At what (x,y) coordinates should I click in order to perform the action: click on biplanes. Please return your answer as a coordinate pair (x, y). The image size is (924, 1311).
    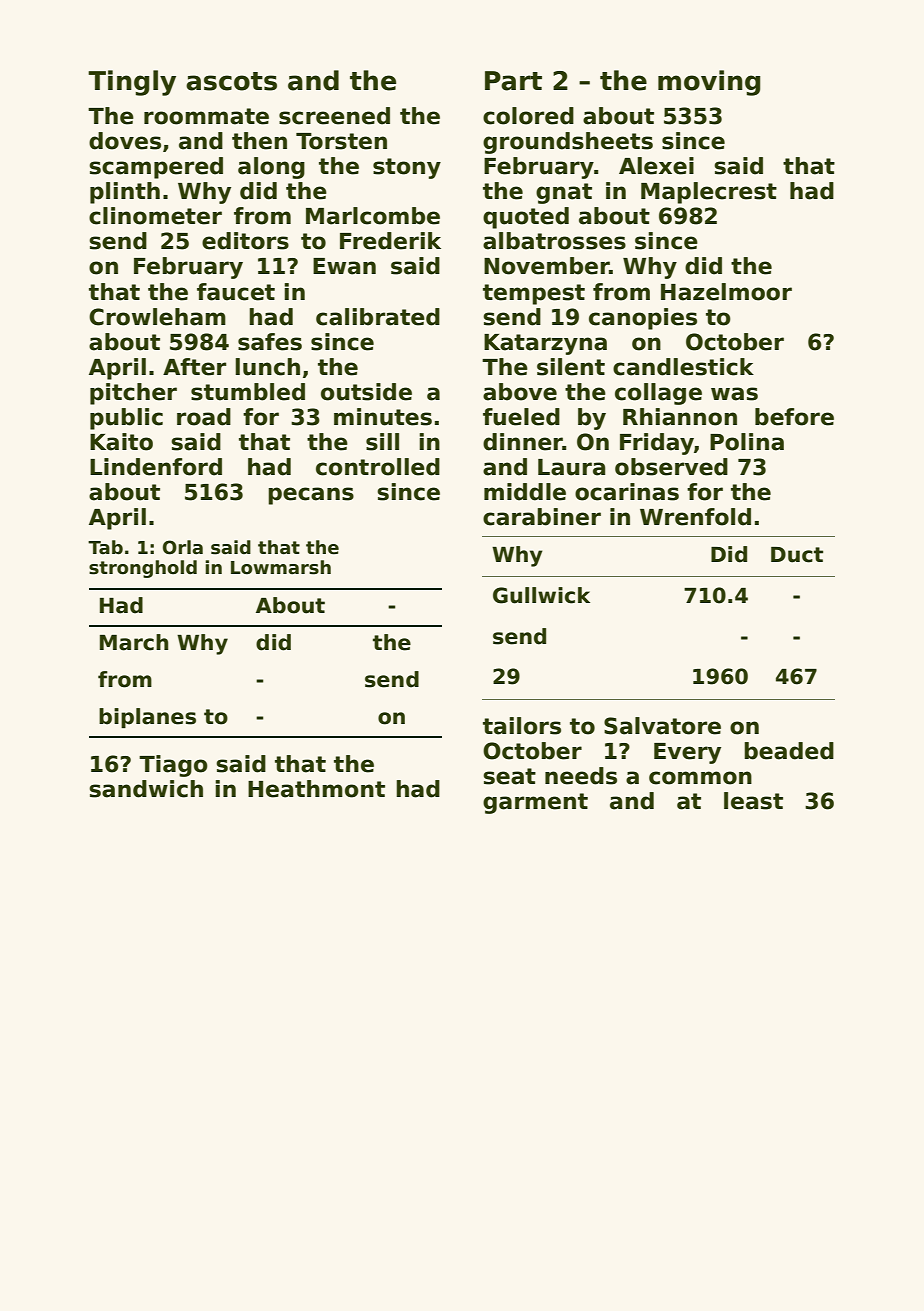
    Looking at the image, I should click on (147, 718).
